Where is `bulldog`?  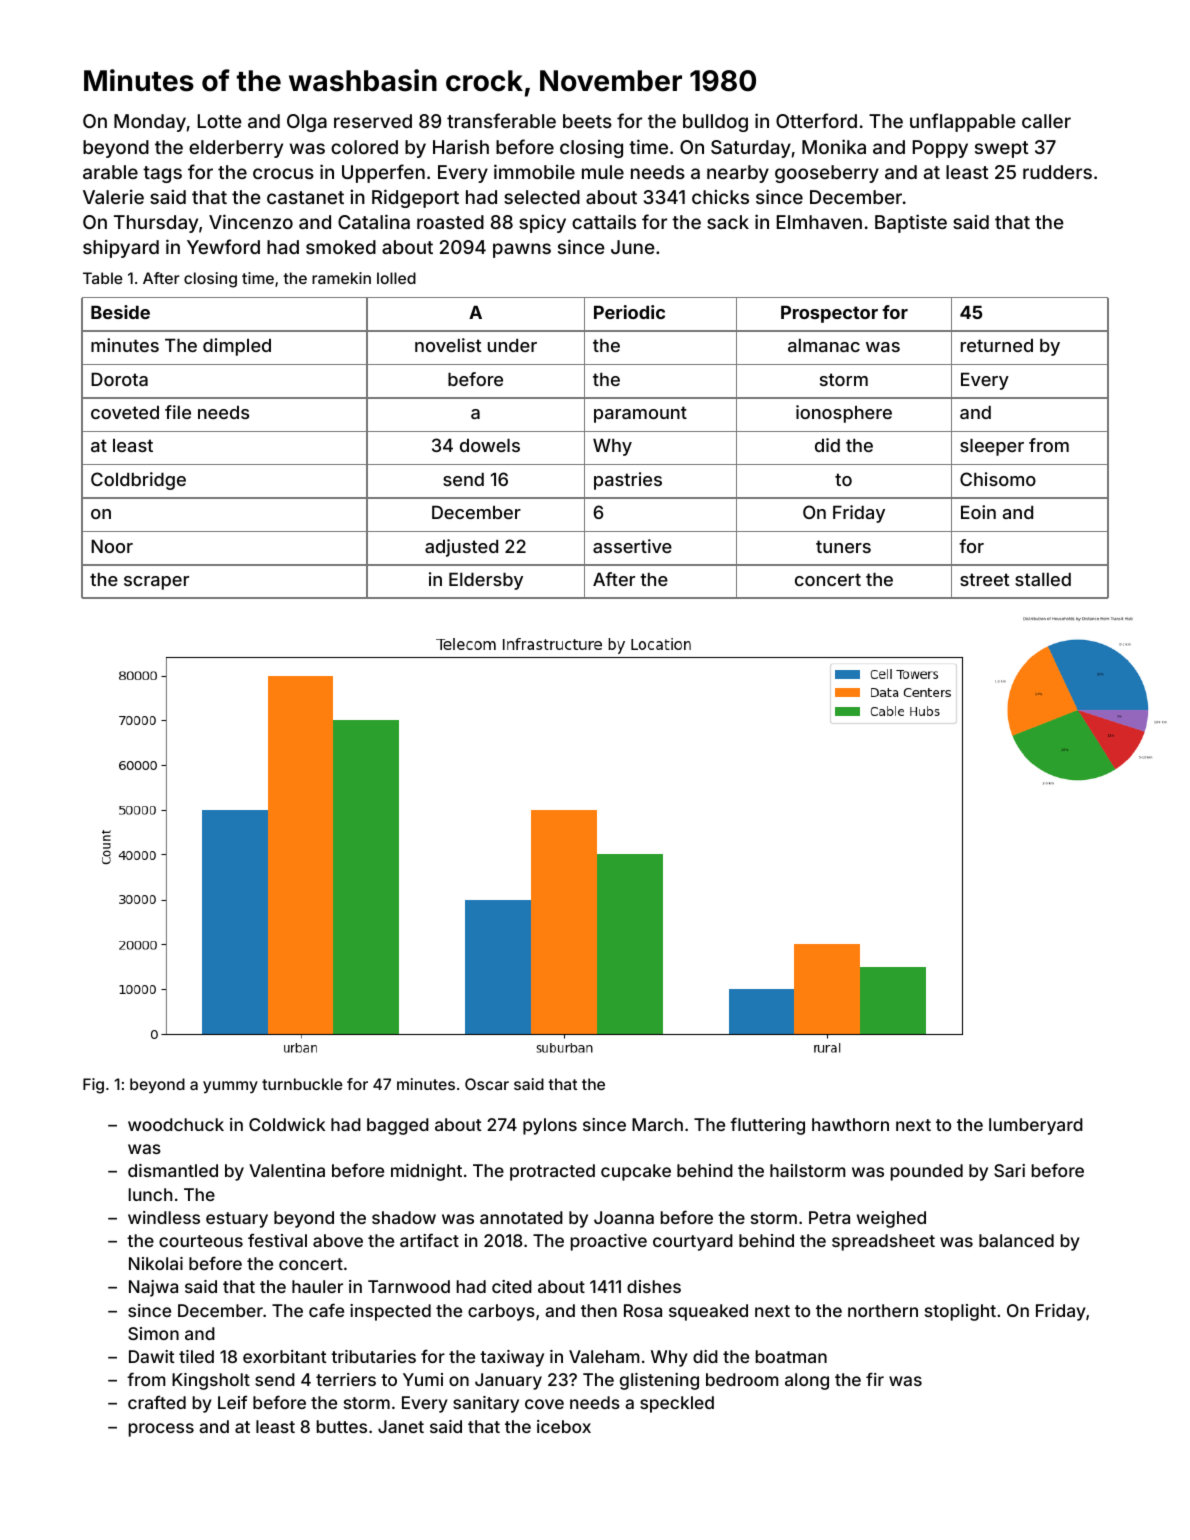 bulldog is located at coordinates (715, 123).
